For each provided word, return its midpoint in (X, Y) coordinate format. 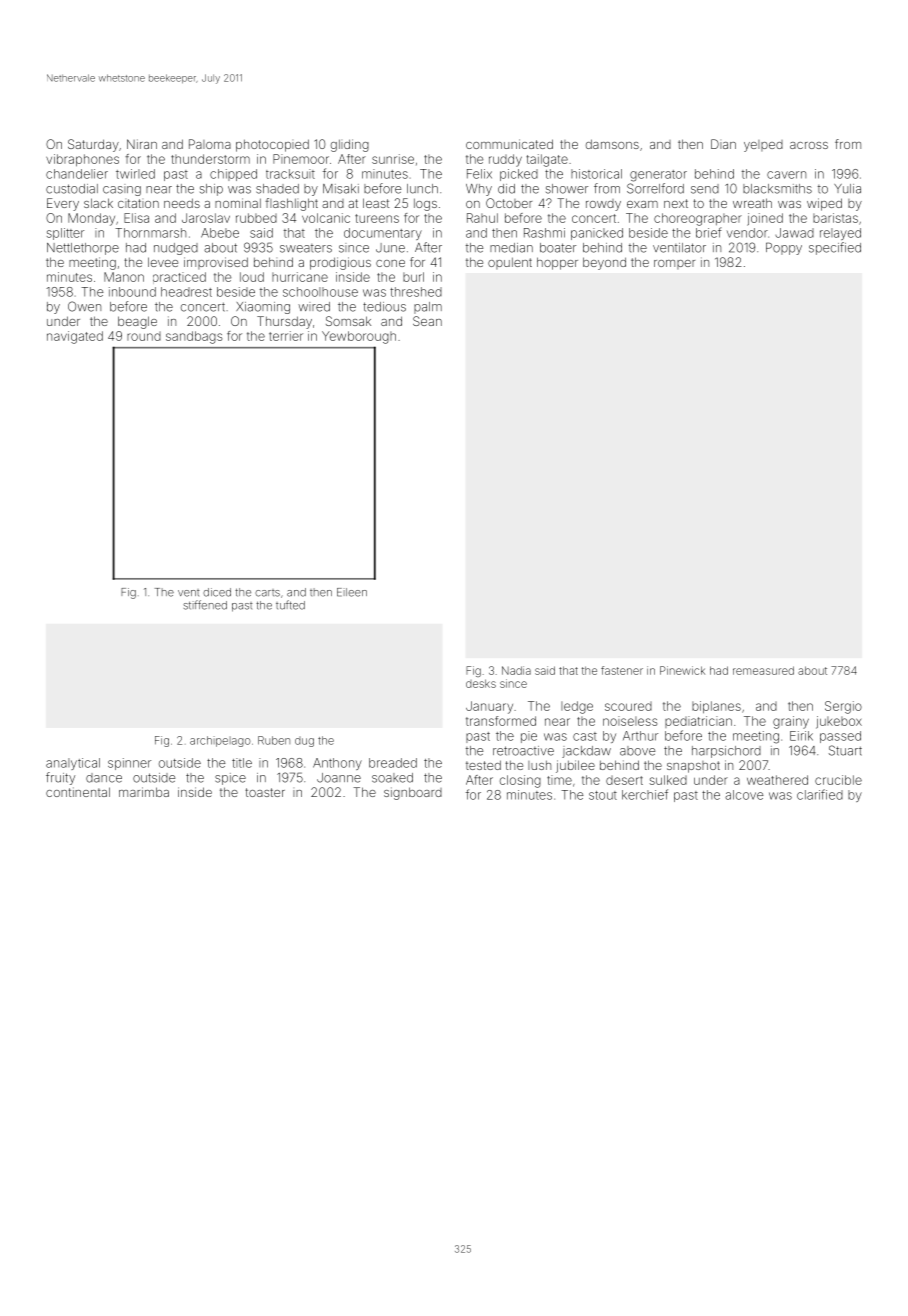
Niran (142, 144)
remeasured (763, 670)
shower (567, 189)
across (809, 145)
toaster (265, 792)
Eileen (352, 592)
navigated (75, 337)
